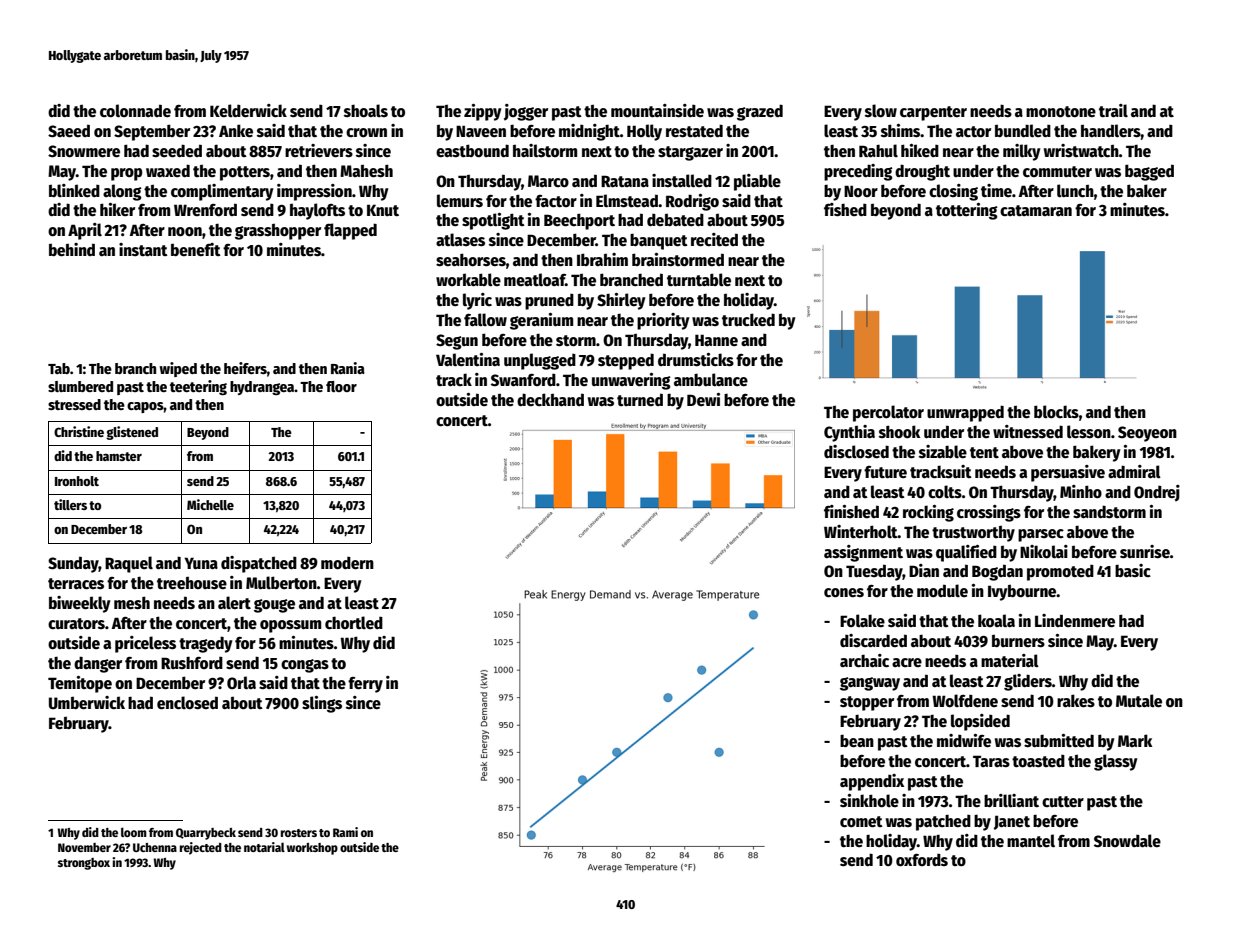 The width and height of the document is (1233, 952). Describe the element at coordinates (861, 822) in the document. I see `comet` at that location.
